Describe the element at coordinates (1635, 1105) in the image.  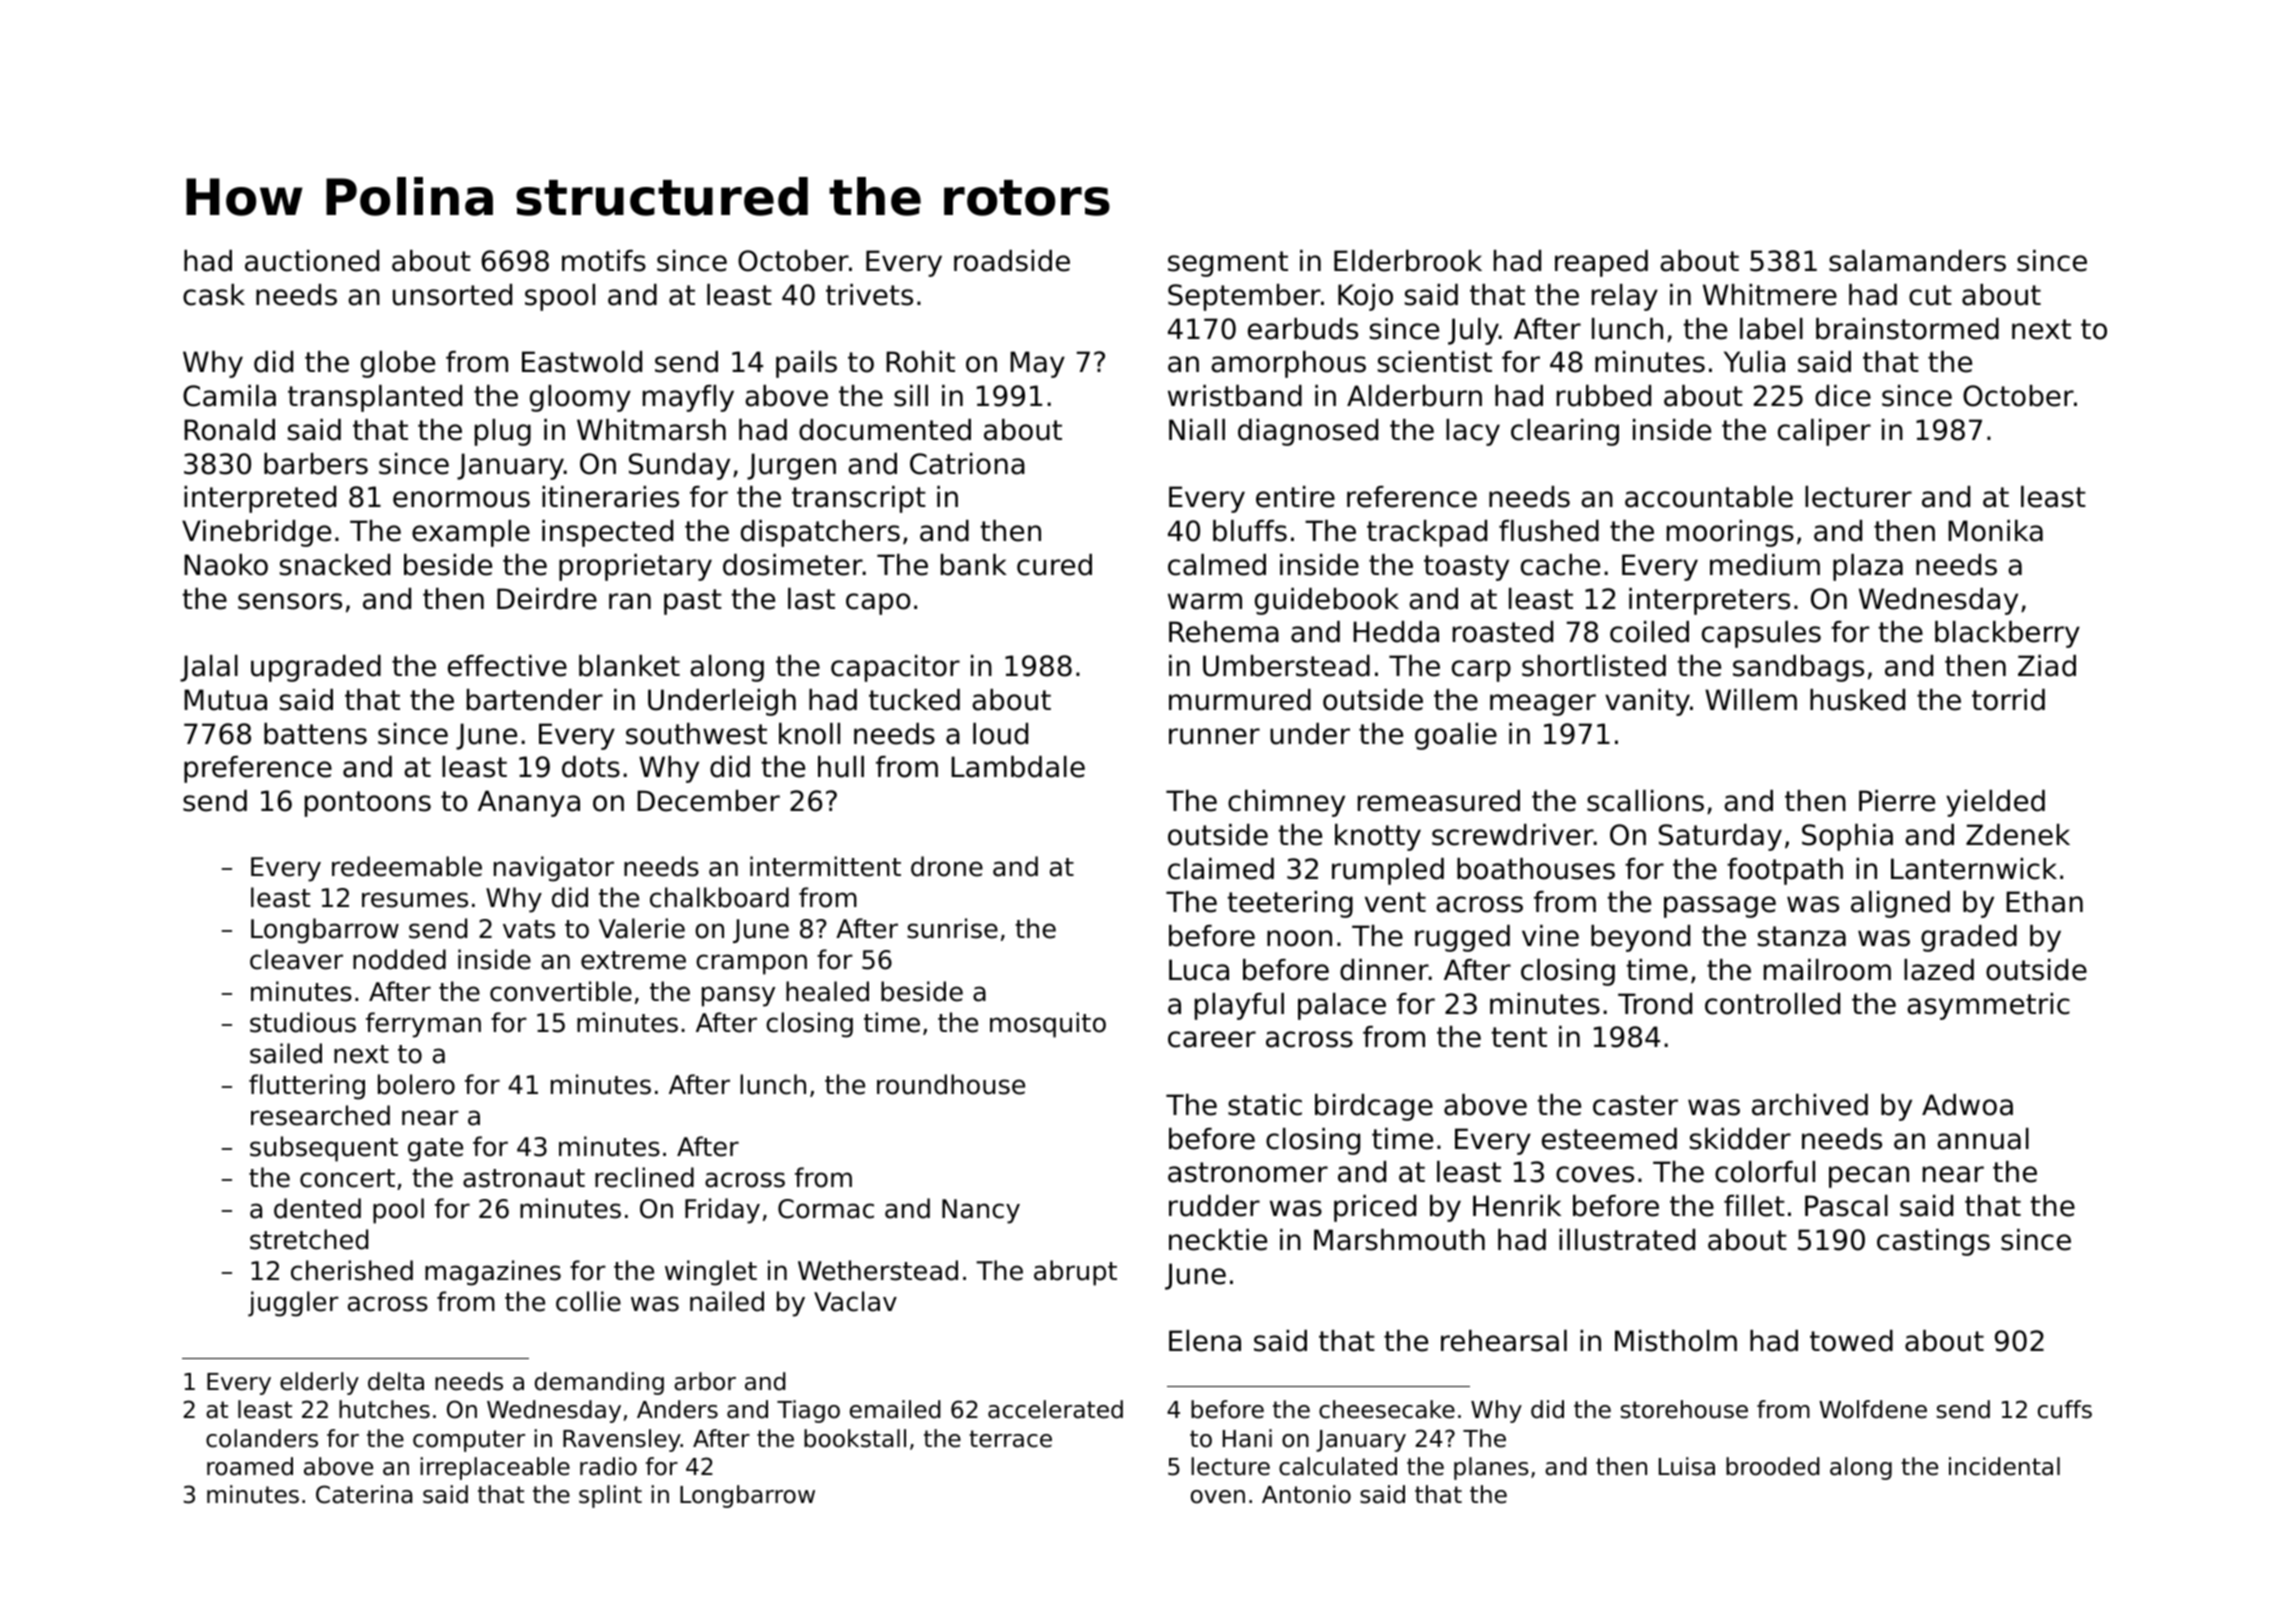
I see `caster` at that location.
